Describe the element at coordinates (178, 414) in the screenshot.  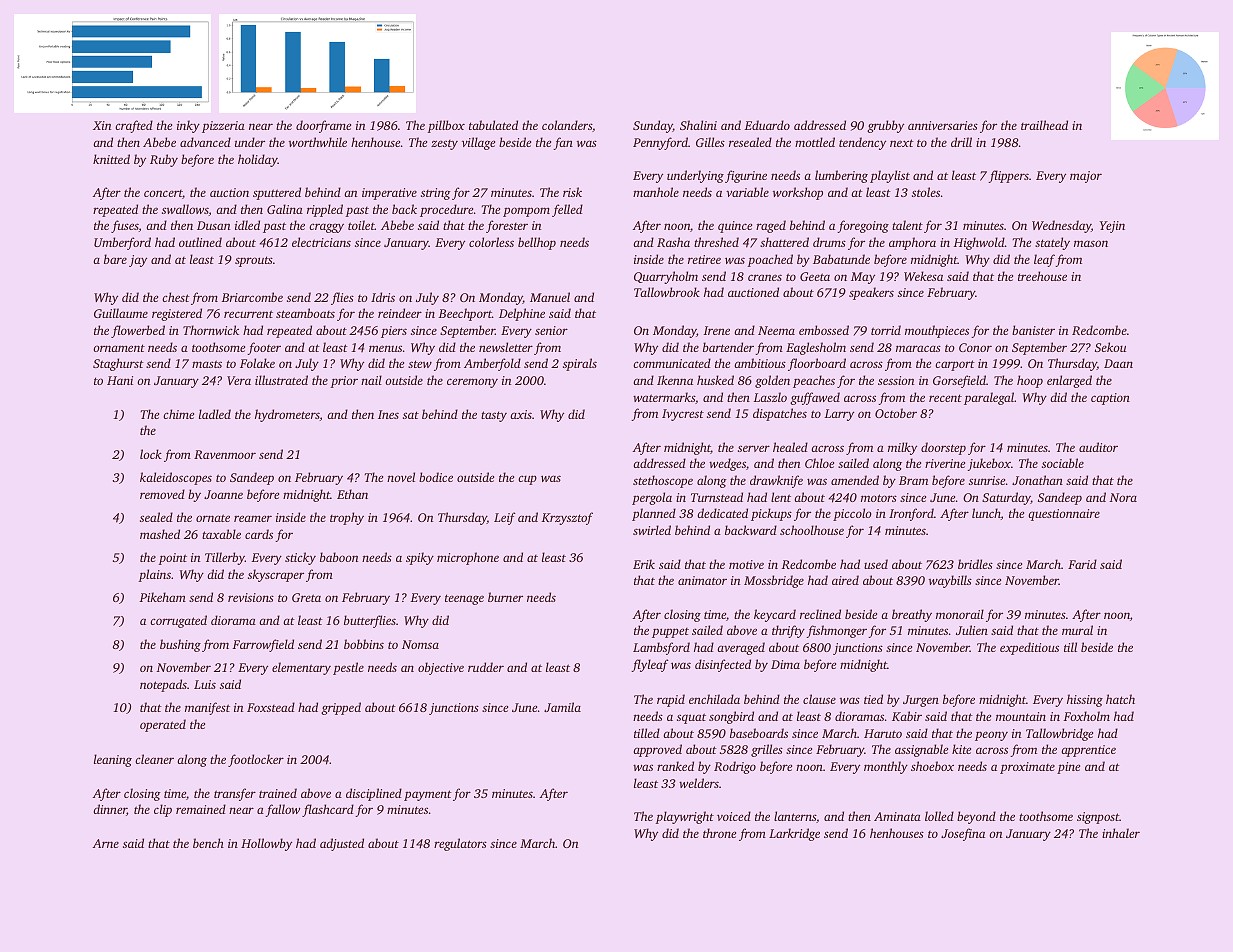
I see `chime` at that location.
